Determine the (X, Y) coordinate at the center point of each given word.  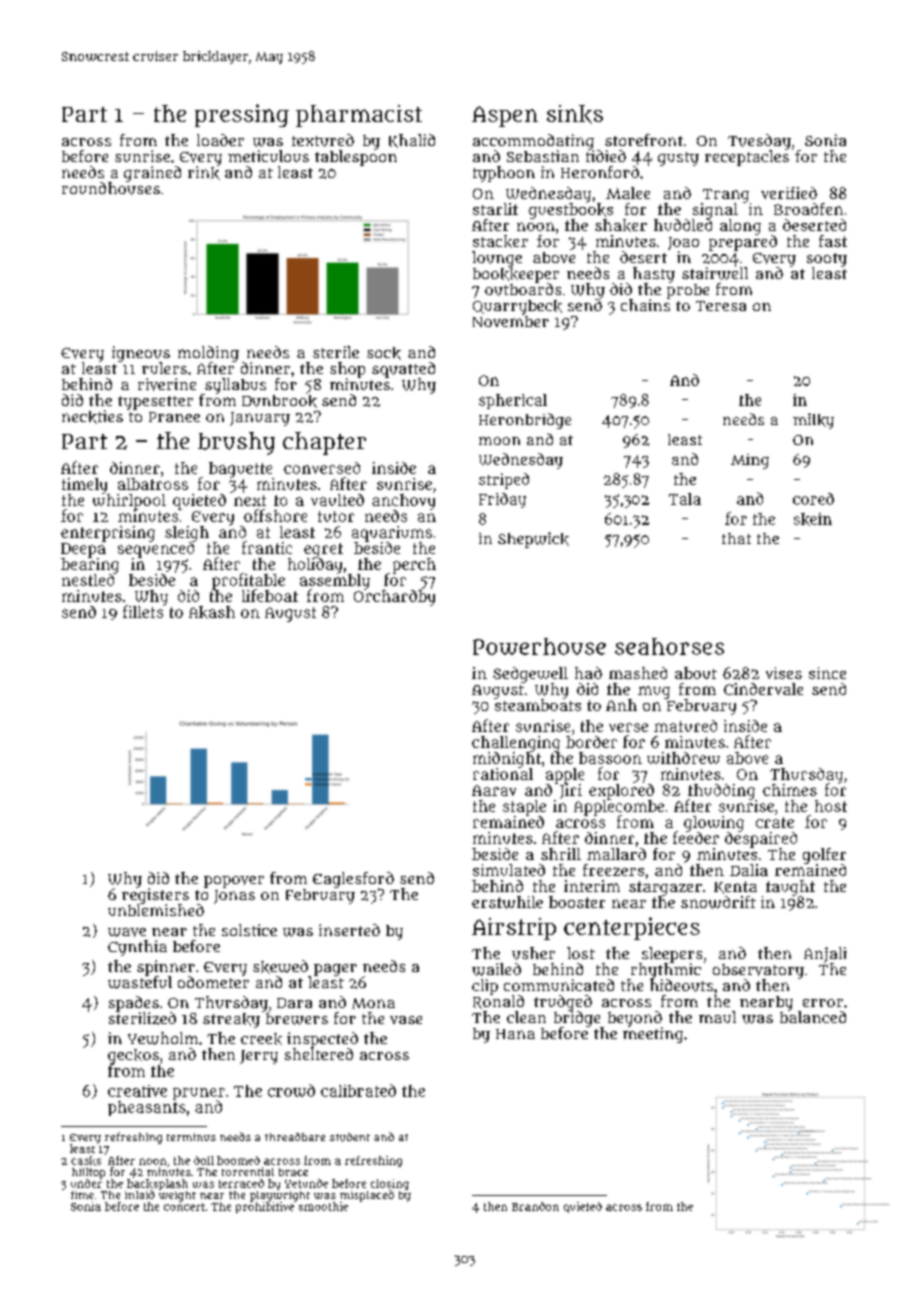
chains (645, 305)
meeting (653, 1035)
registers (155, 896)
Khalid (412, 141)
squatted (403, 370)
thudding (721, 792)
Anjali (825, 955)
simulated (509, 870)
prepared (743, 243)
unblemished (156, 910)
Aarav (494, 790)
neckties (92, 417)
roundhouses (111, 188)
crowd (291, 1090)
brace (293, 1172)
